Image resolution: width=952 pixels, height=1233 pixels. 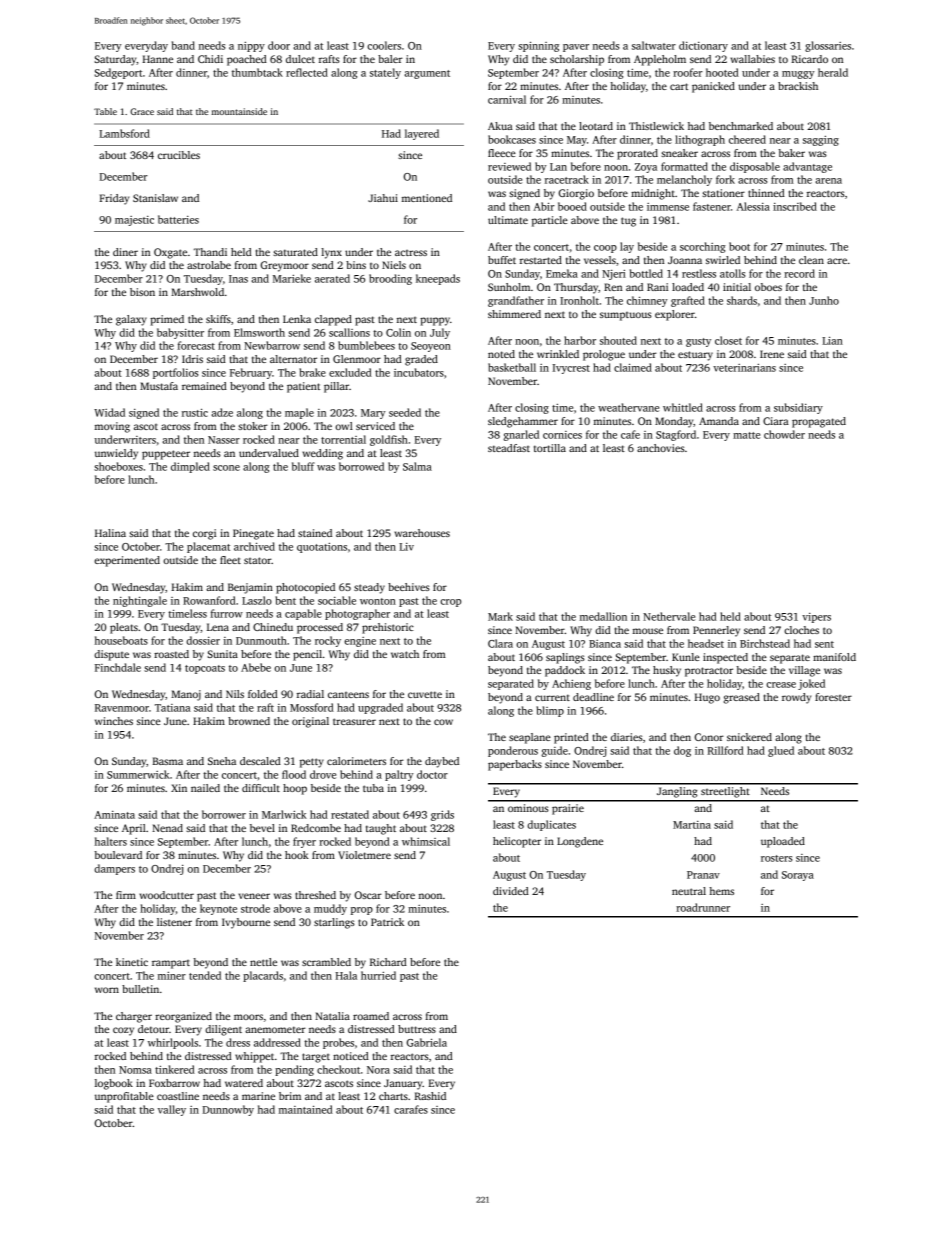 I want to click on detour, so click(x=153, y=1029).
